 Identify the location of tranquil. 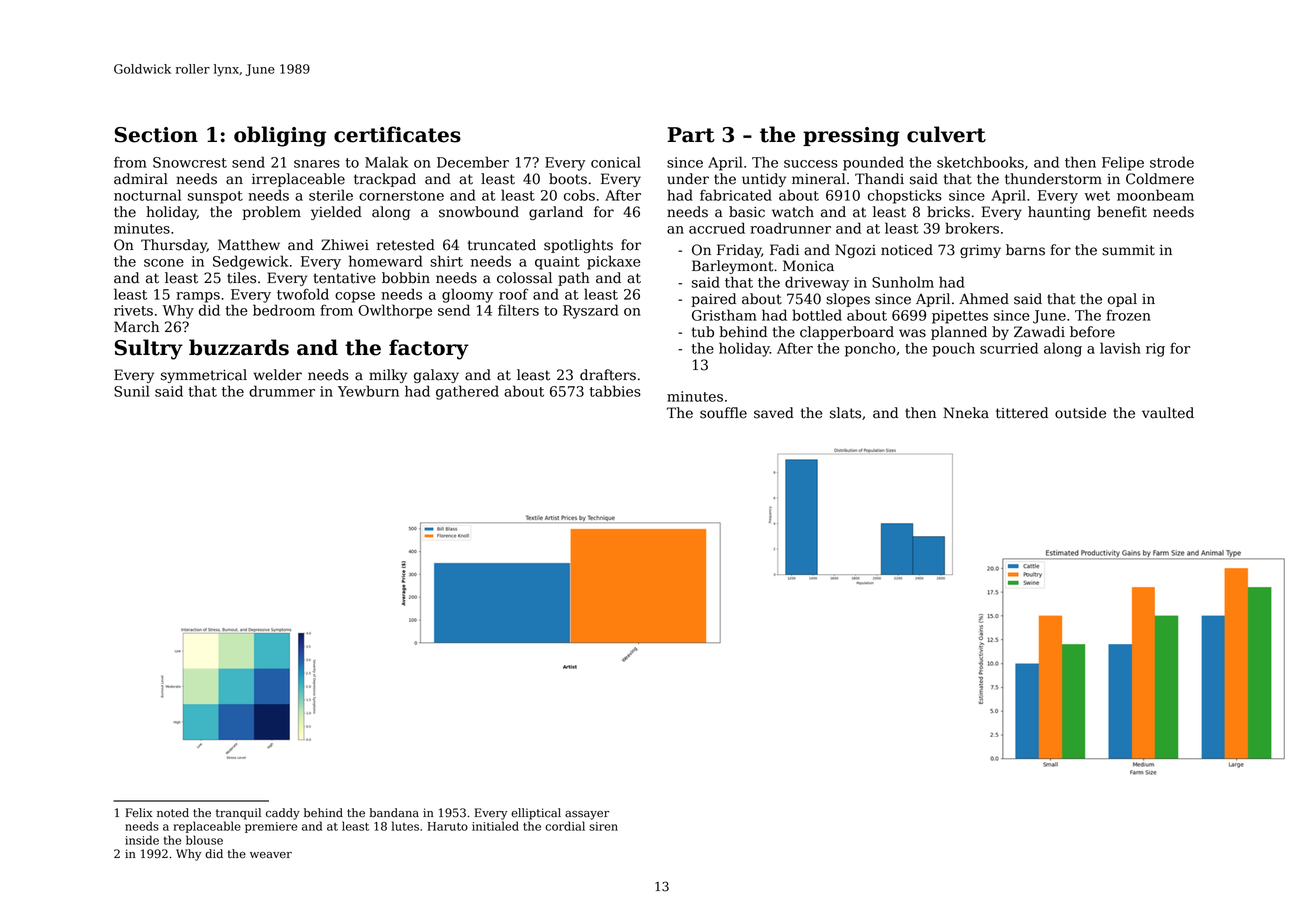
(238, 814).
